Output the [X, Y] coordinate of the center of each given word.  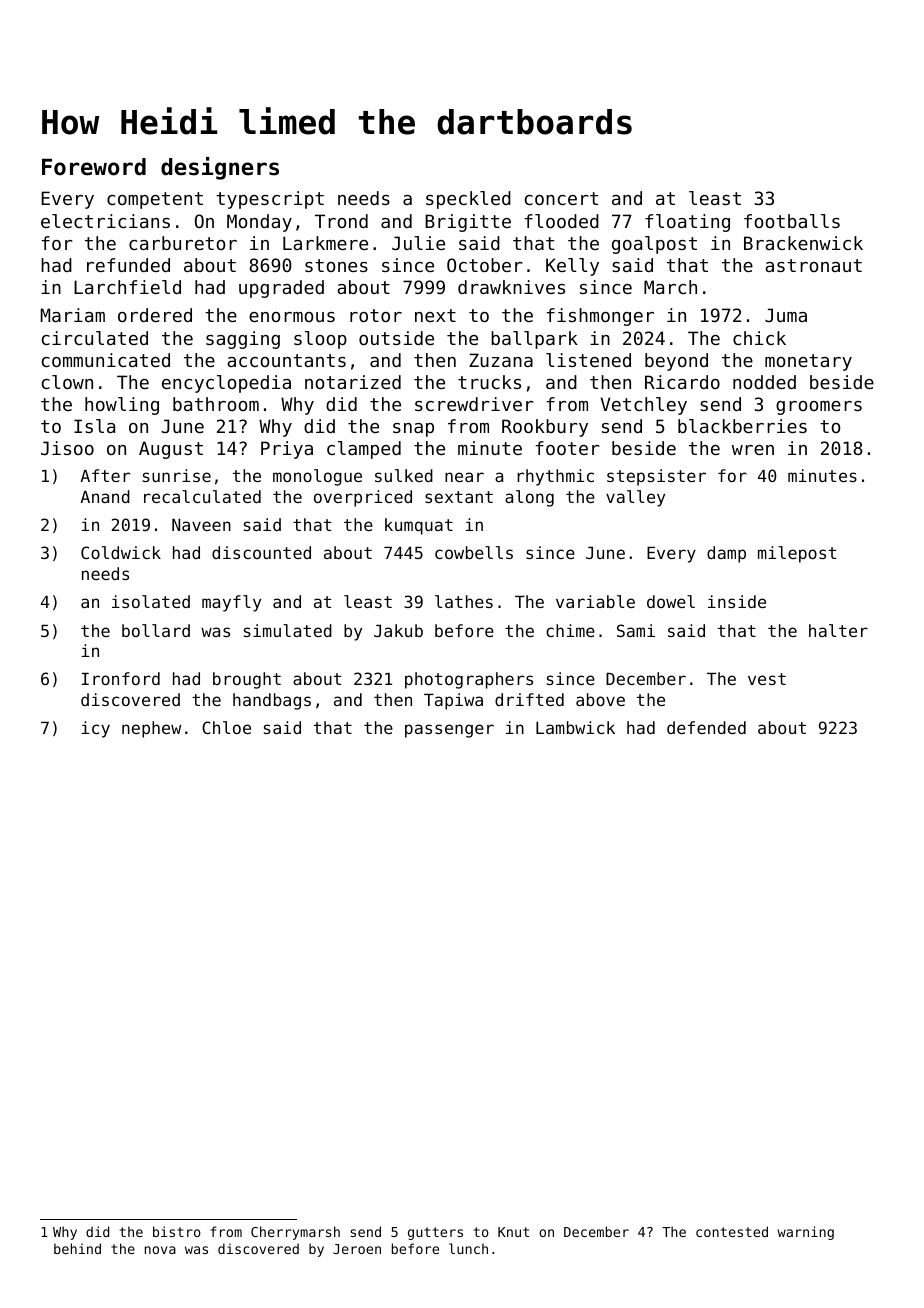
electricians [105, 221]
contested [732, 1231]
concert [561, 198]
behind [77, 1248]
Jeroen [357, 1249]
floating [687, 223]
